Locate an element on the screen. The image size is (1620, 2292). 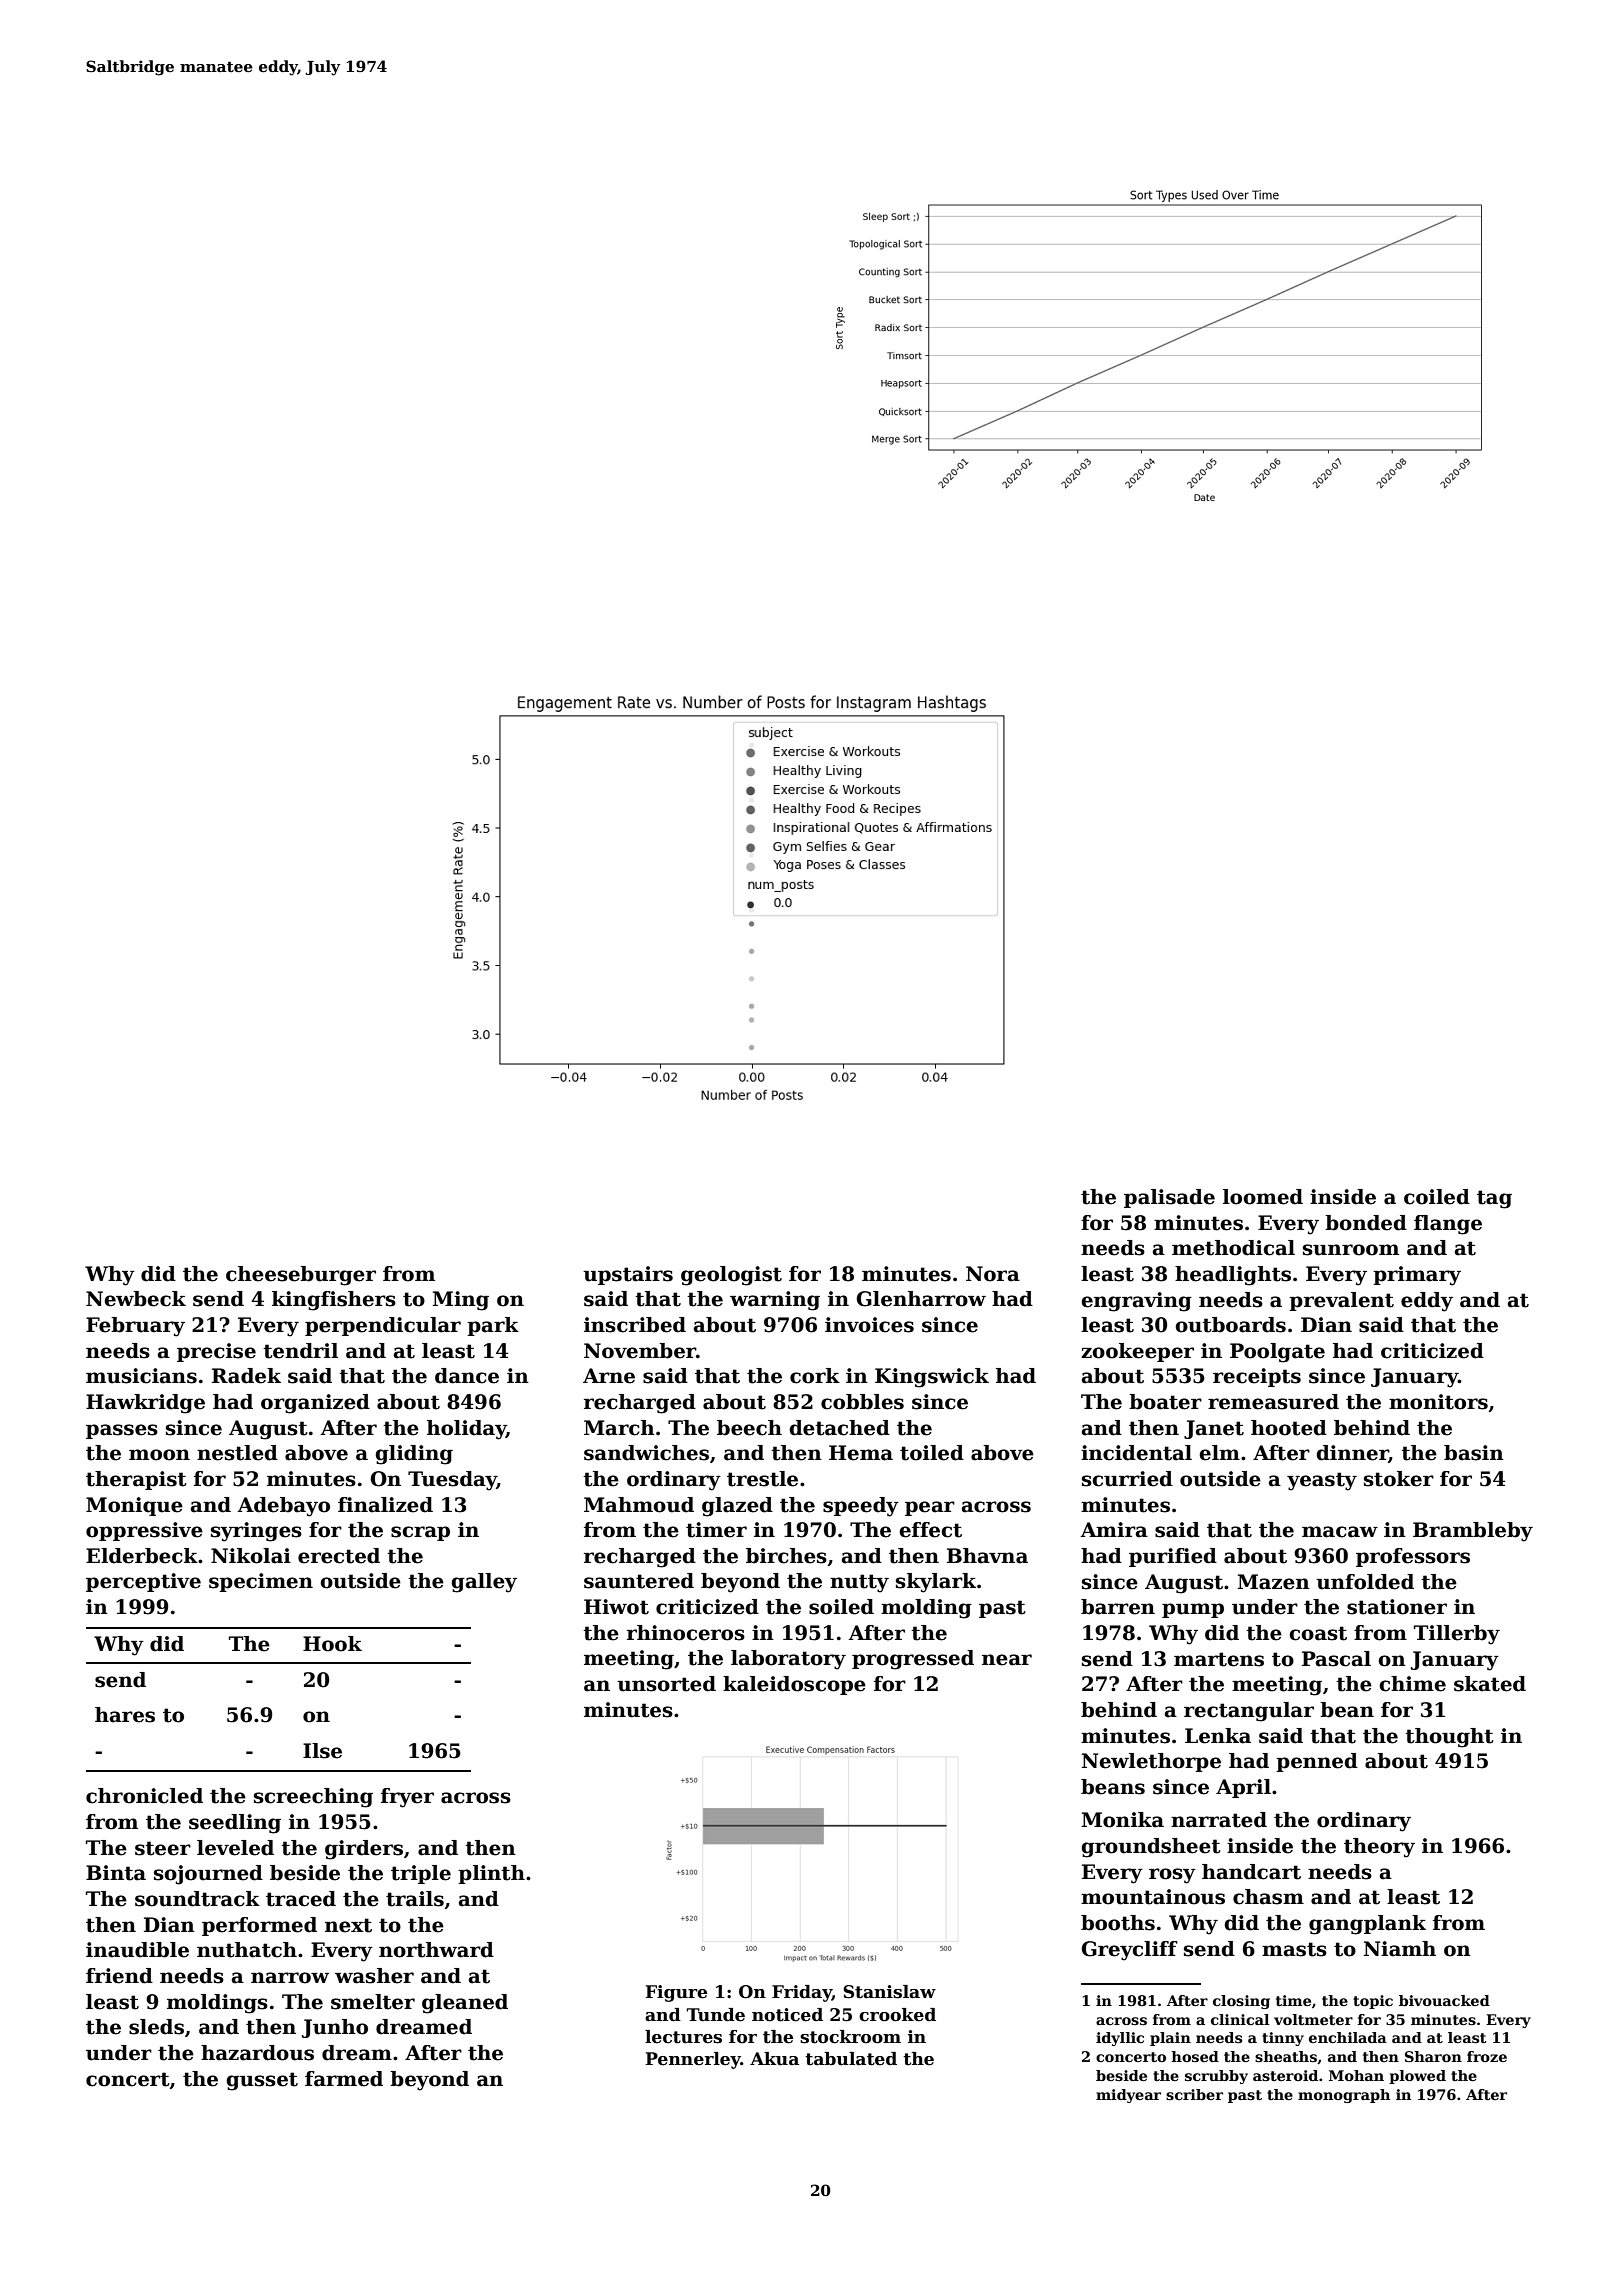
Stanislaw is located at coordinates (889, 1992).
